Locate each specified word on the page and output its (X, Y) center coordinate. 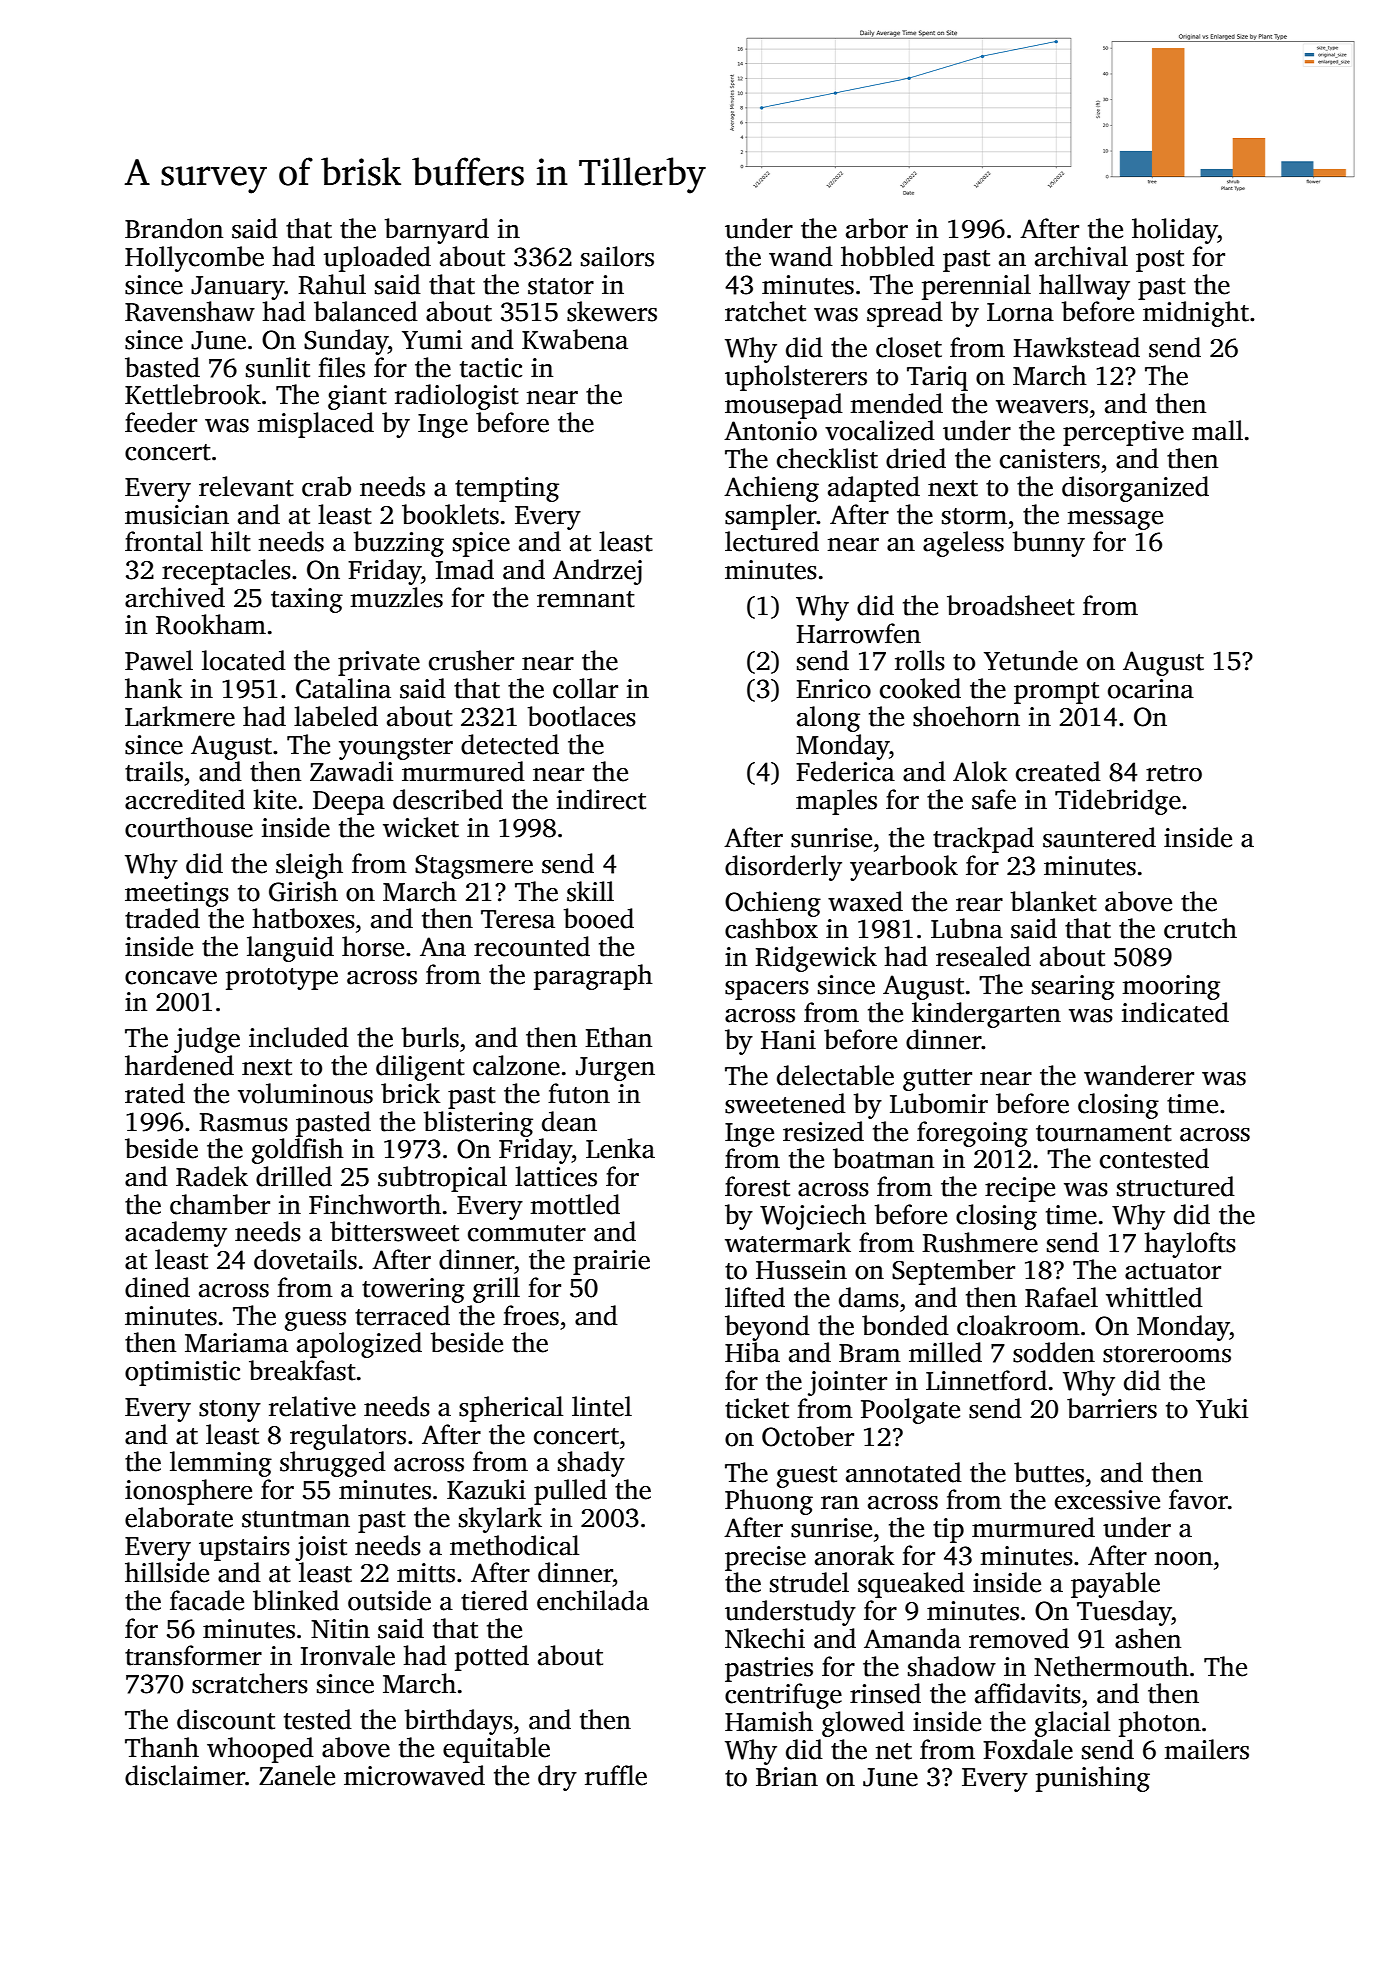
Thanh (162, 1747)
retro (1174, 773)
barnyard (437, 231)
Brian (787, 1777)
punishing (1093, 1779)
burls (430, 1037)
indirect (601, 799)
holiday (1175, 231)
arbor (877, 228)
